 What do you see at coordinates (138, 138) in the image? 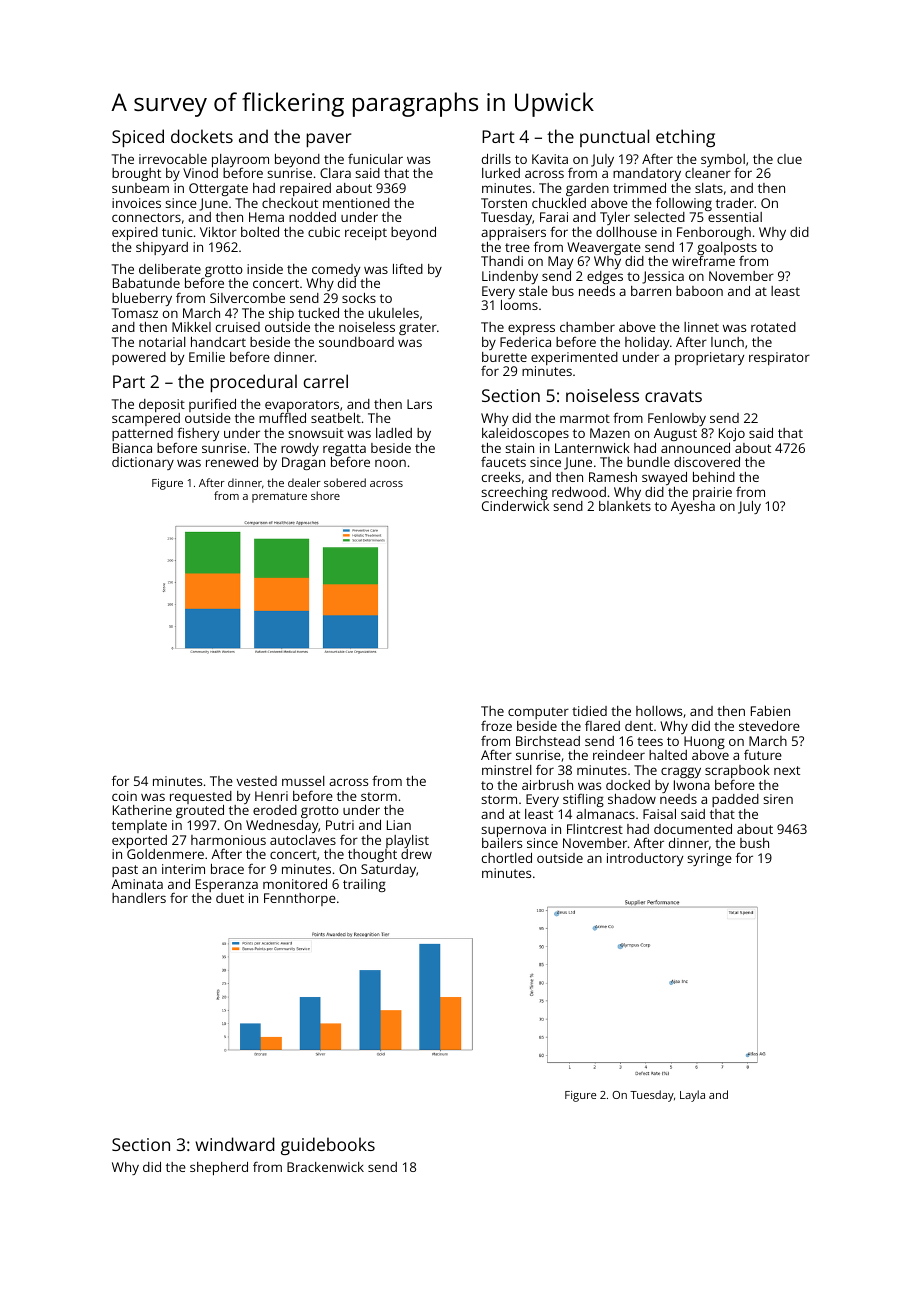
I see `Spiced` at bounding box center [138, 138].
